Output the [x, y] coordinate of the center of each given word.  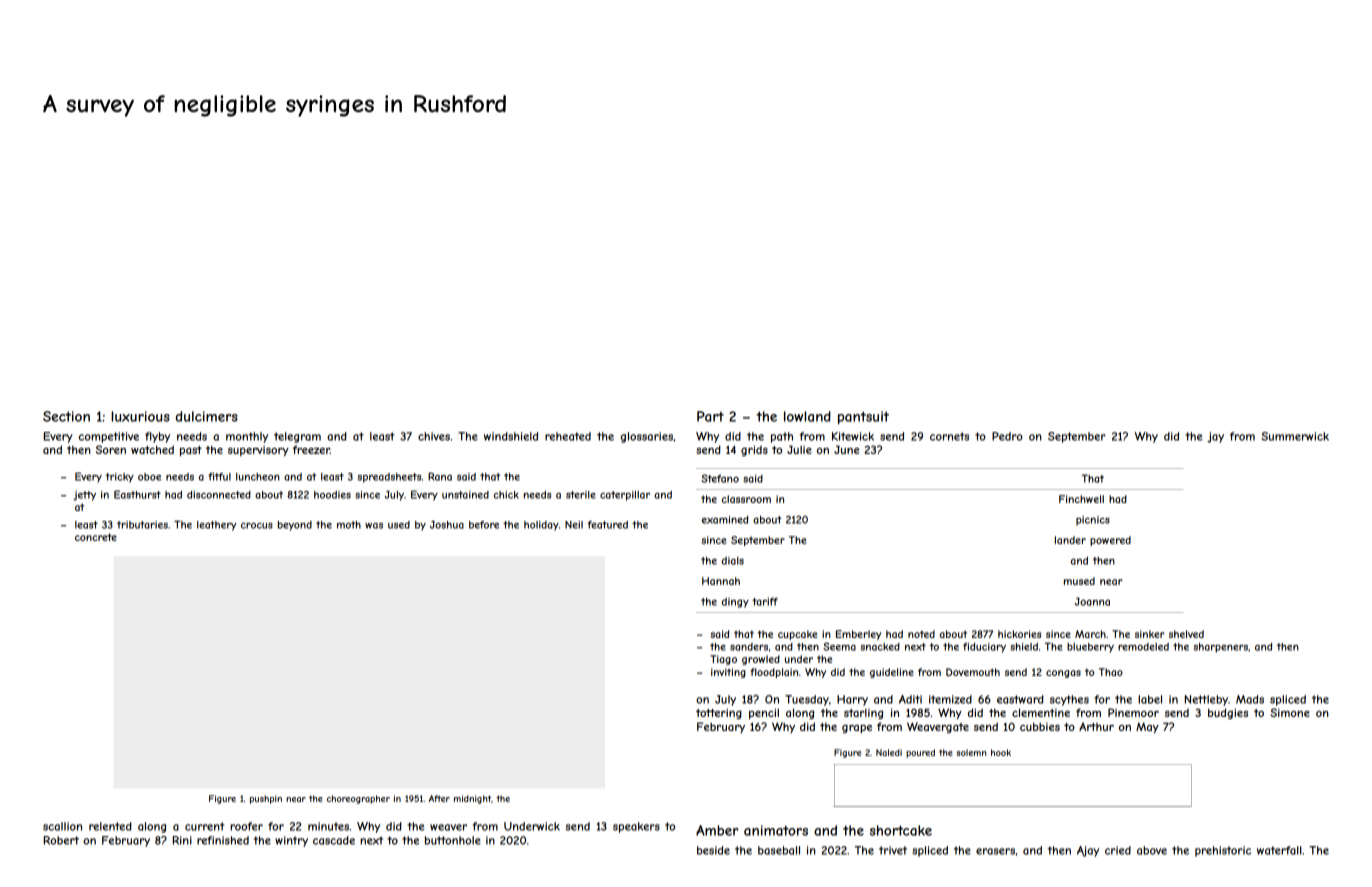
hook [1001, 752]
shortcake [901, 830]
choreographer [358, 799]
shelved [1186, 634]
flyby [157, 437]
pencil [764, 713]
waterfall [1279, 850]
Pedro [1007, 436]
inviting [728, 673]
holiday [541, 526]
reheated [568, 436]
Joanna [1092, 602]
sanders [749, 647]
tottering [719, 713]
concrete [96, 537]
